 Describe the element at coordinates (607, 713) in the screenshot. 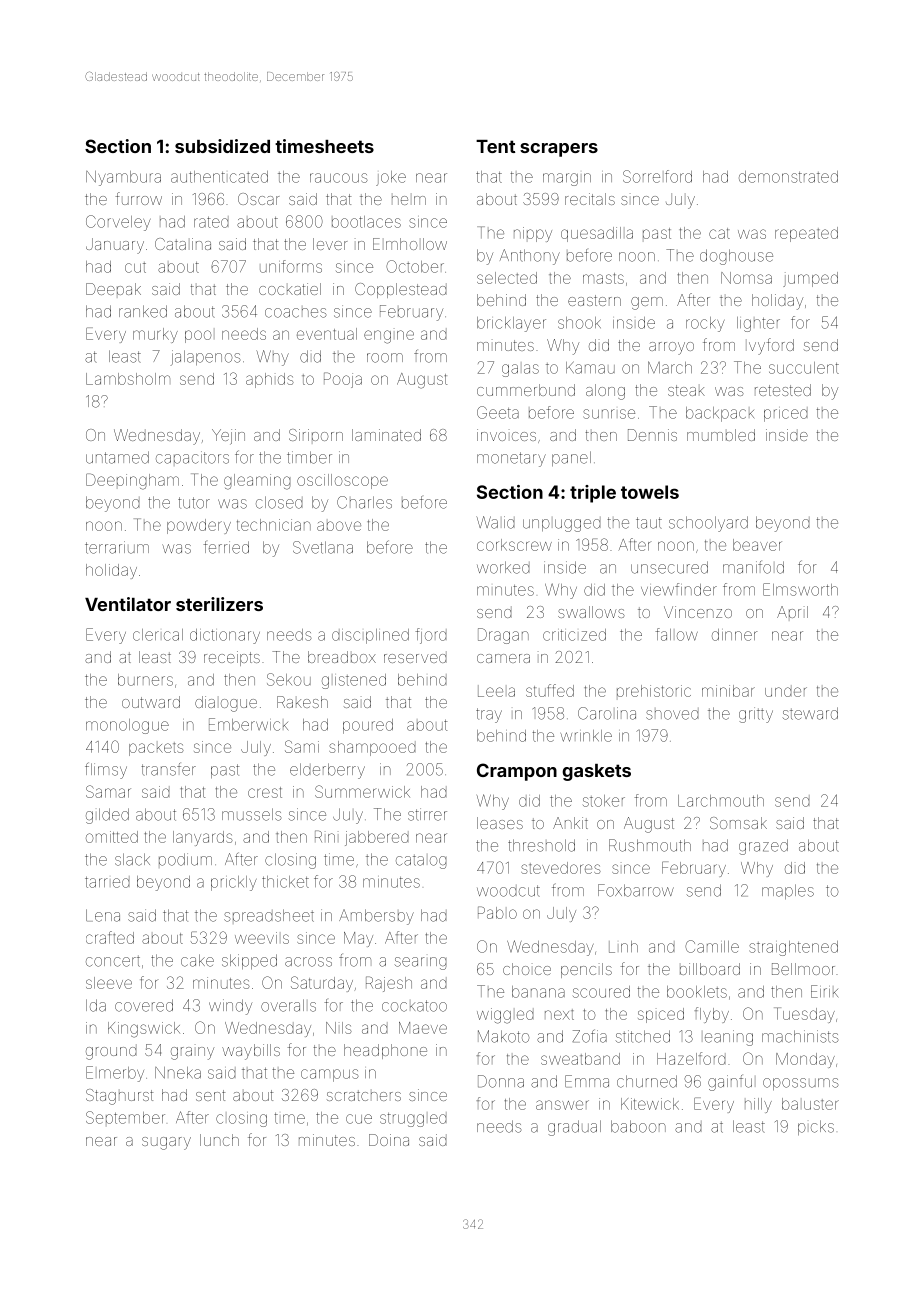

I see `Carolina` at that location.
